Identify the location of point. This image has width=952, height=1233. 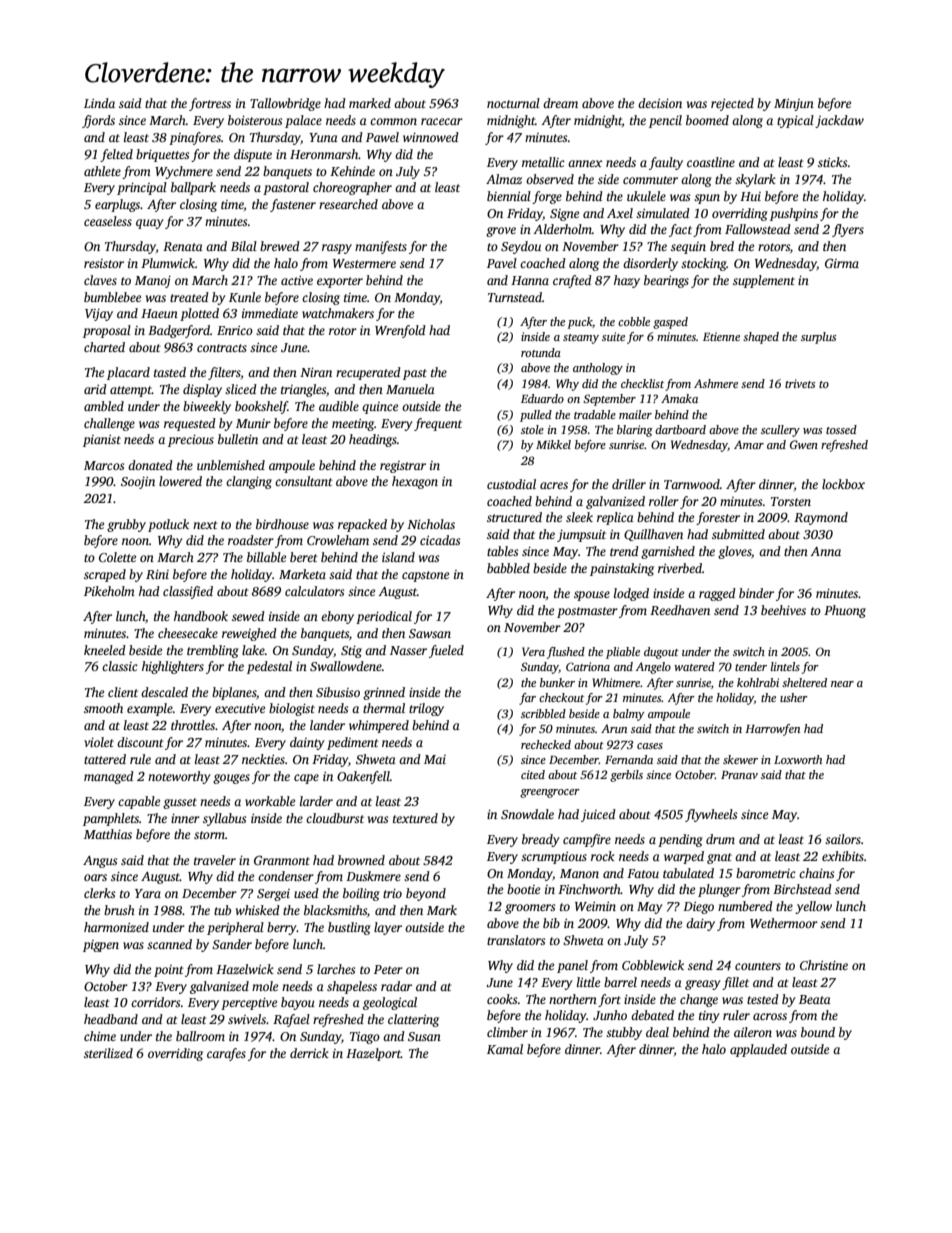
(169, 971).
